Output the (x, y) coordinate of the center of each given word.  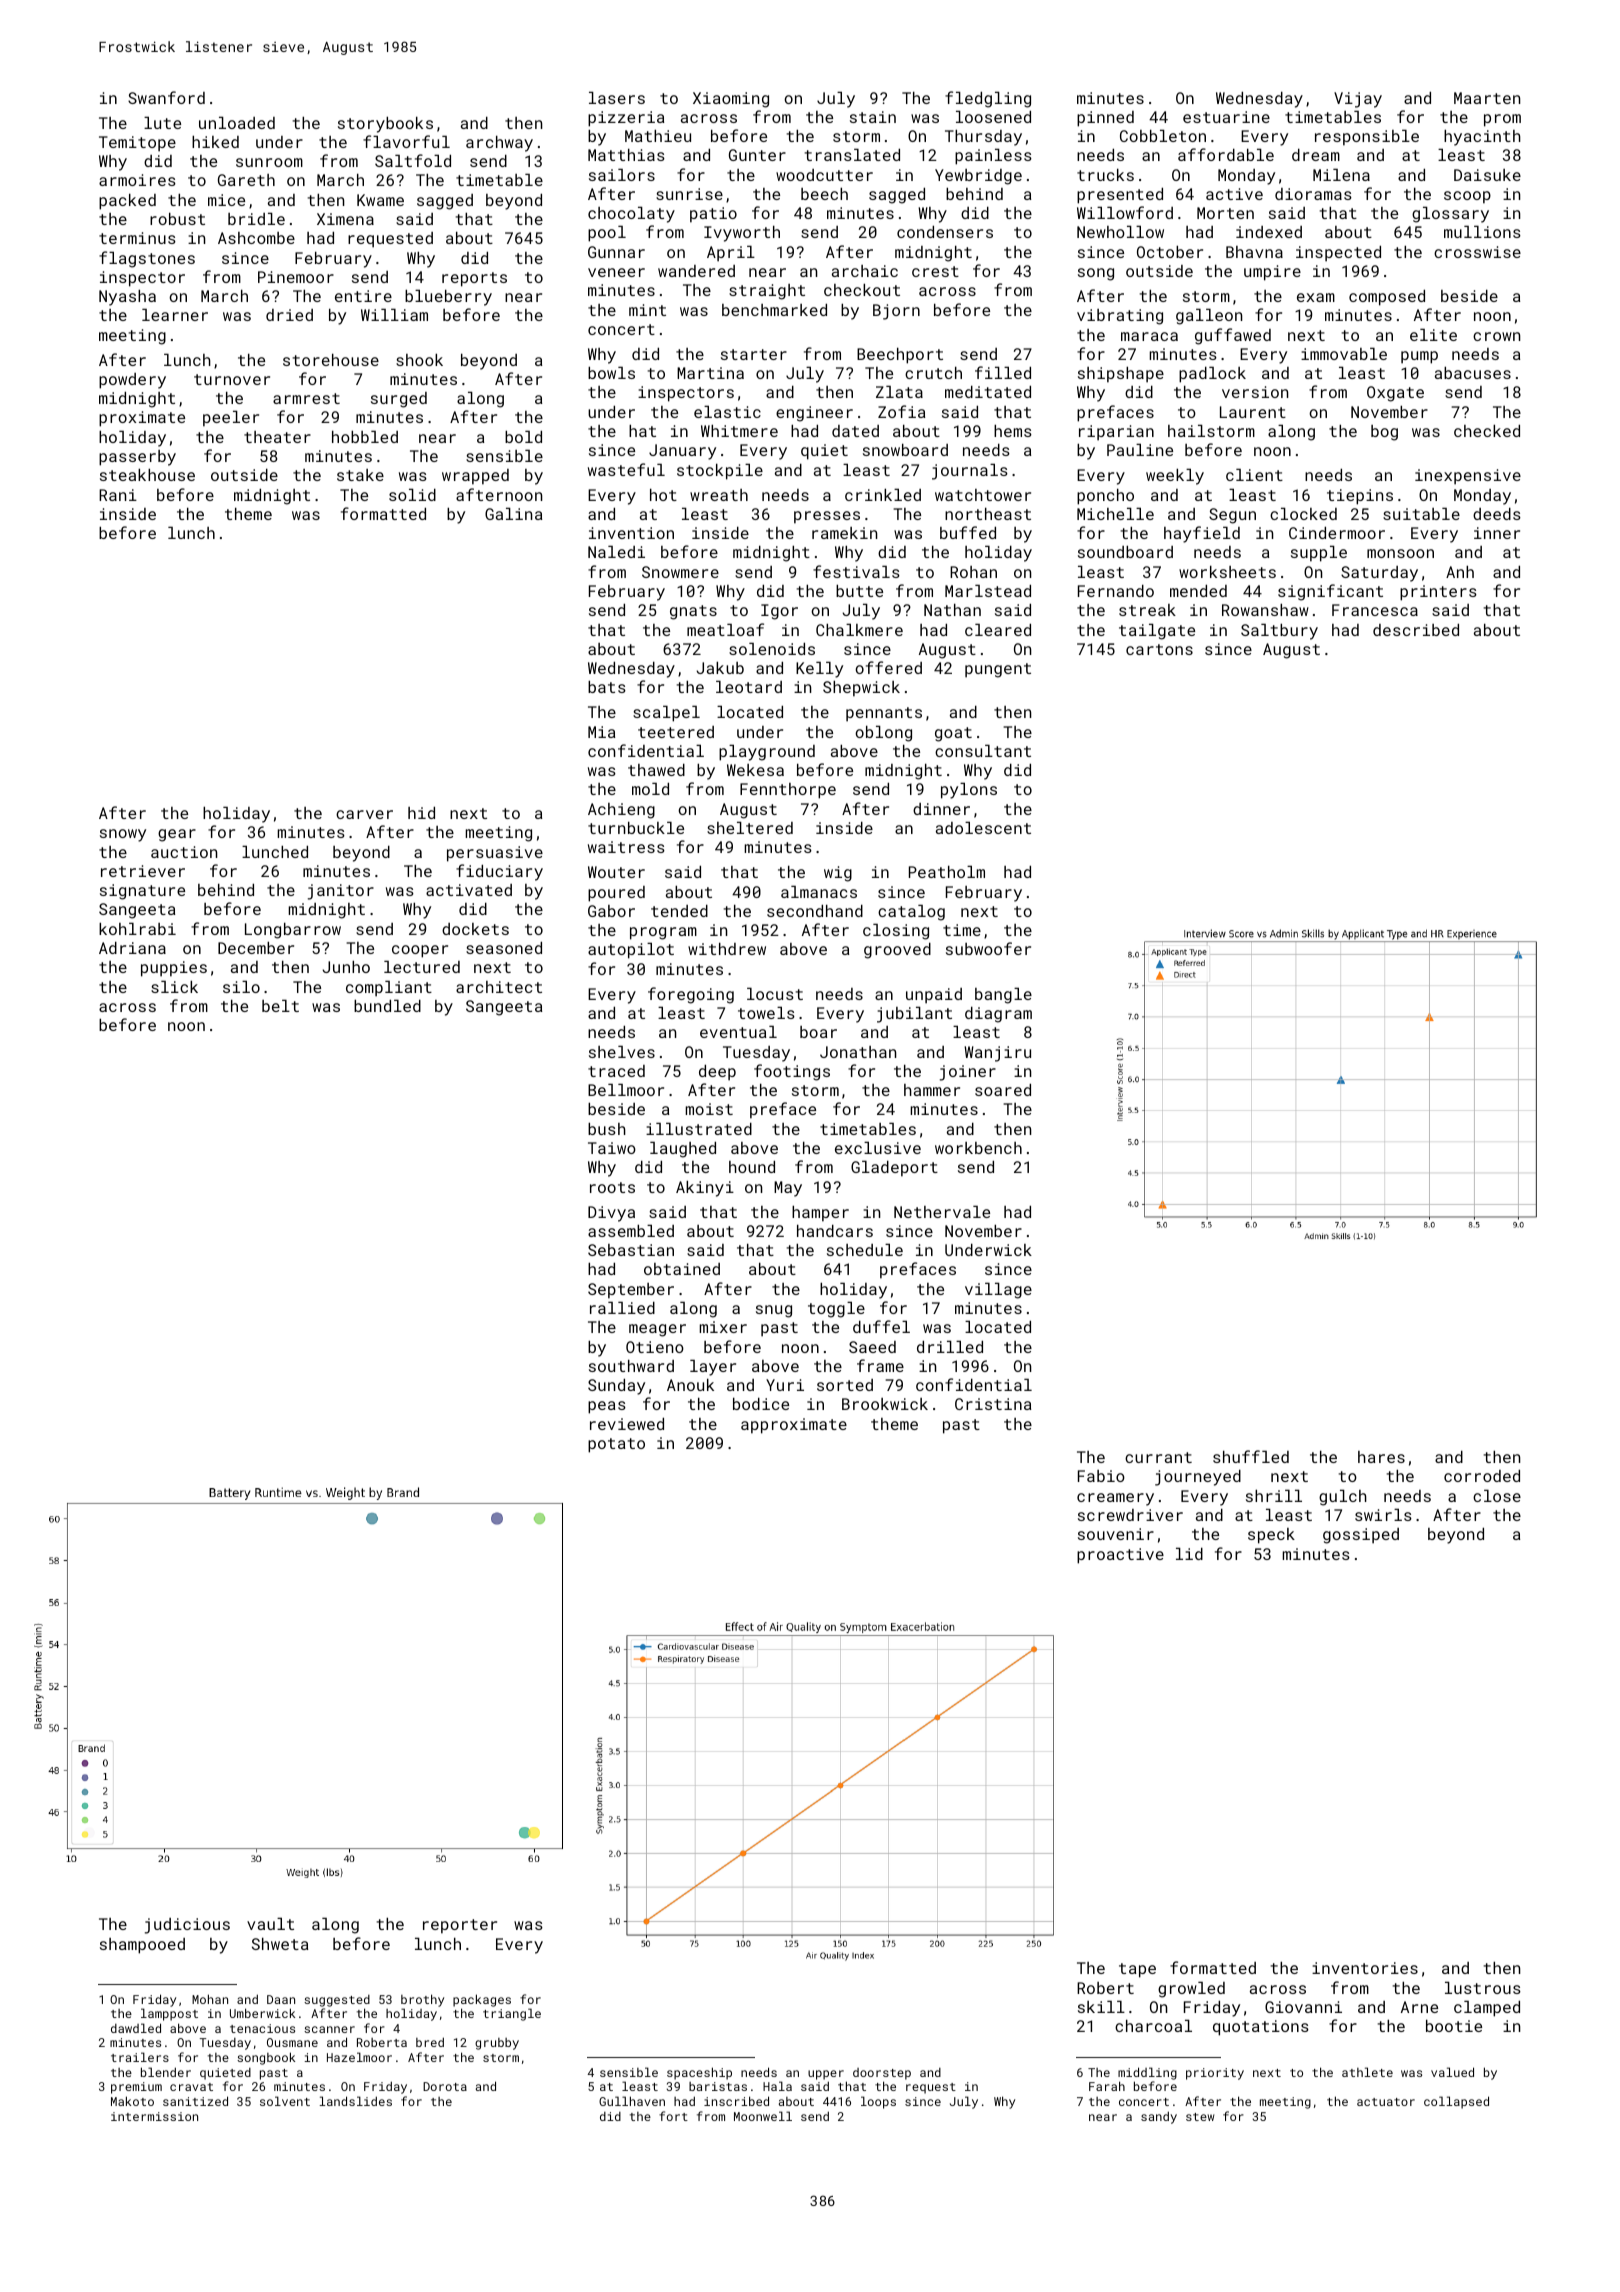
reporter (460, 1926)
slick (174, 987)
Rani (118, 495)
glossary (1450, 215)
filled (1003, 372)
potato (616, 1445)
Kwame (380, 200)
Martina (710, 373)
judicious (187, 1926)
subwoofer (988, 948)
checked (1487, 431)
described (1416, 630)
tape (1137, 1970)
